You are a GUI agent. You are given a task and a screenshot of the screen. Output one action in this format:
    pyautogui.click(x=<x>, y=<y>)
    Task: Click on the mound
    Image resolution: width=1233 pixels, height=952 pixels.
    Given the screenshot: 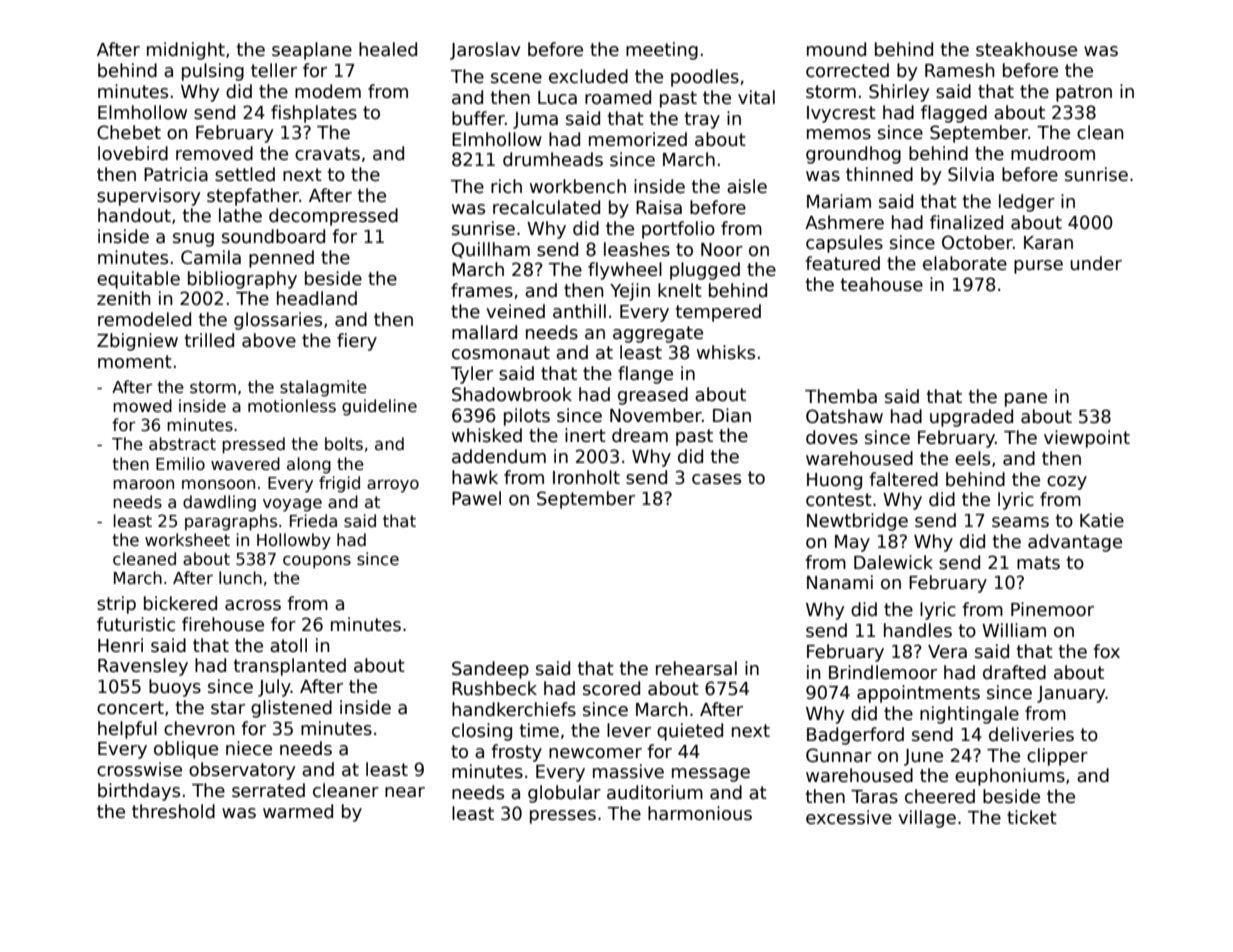 What is the action you would take?
    pyautogui.click(x=836, y=49)
